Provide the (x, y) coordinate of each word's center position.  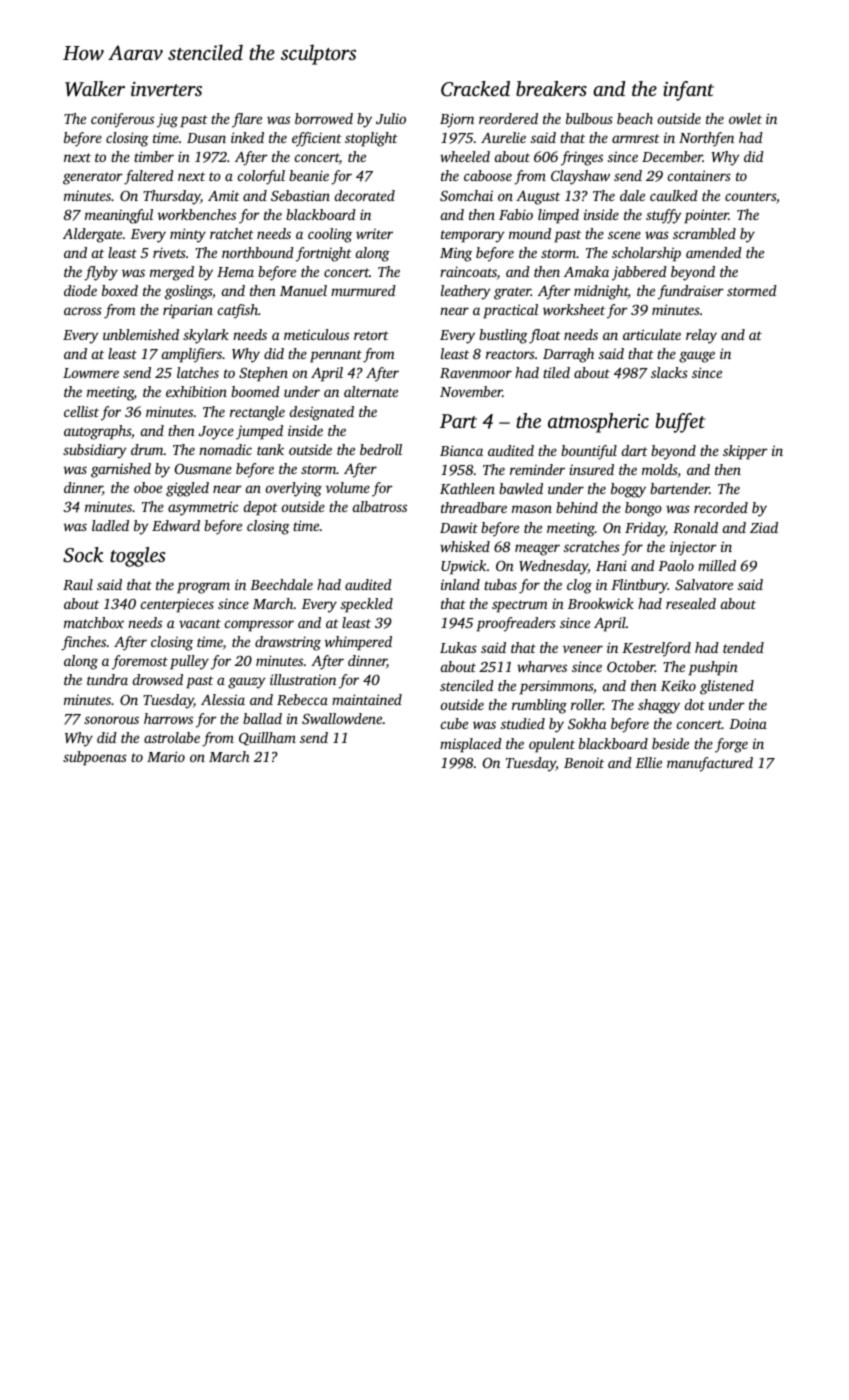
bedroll (381, 449)
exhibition (196, 391)
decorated (365, 195)
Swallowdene (342, 718)
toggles (138, 557)
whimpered (358, 643)
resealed (691, 603)
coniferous (122, 120)
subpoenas (95, 758)
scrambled (704, 233)
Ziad (764, 527)
